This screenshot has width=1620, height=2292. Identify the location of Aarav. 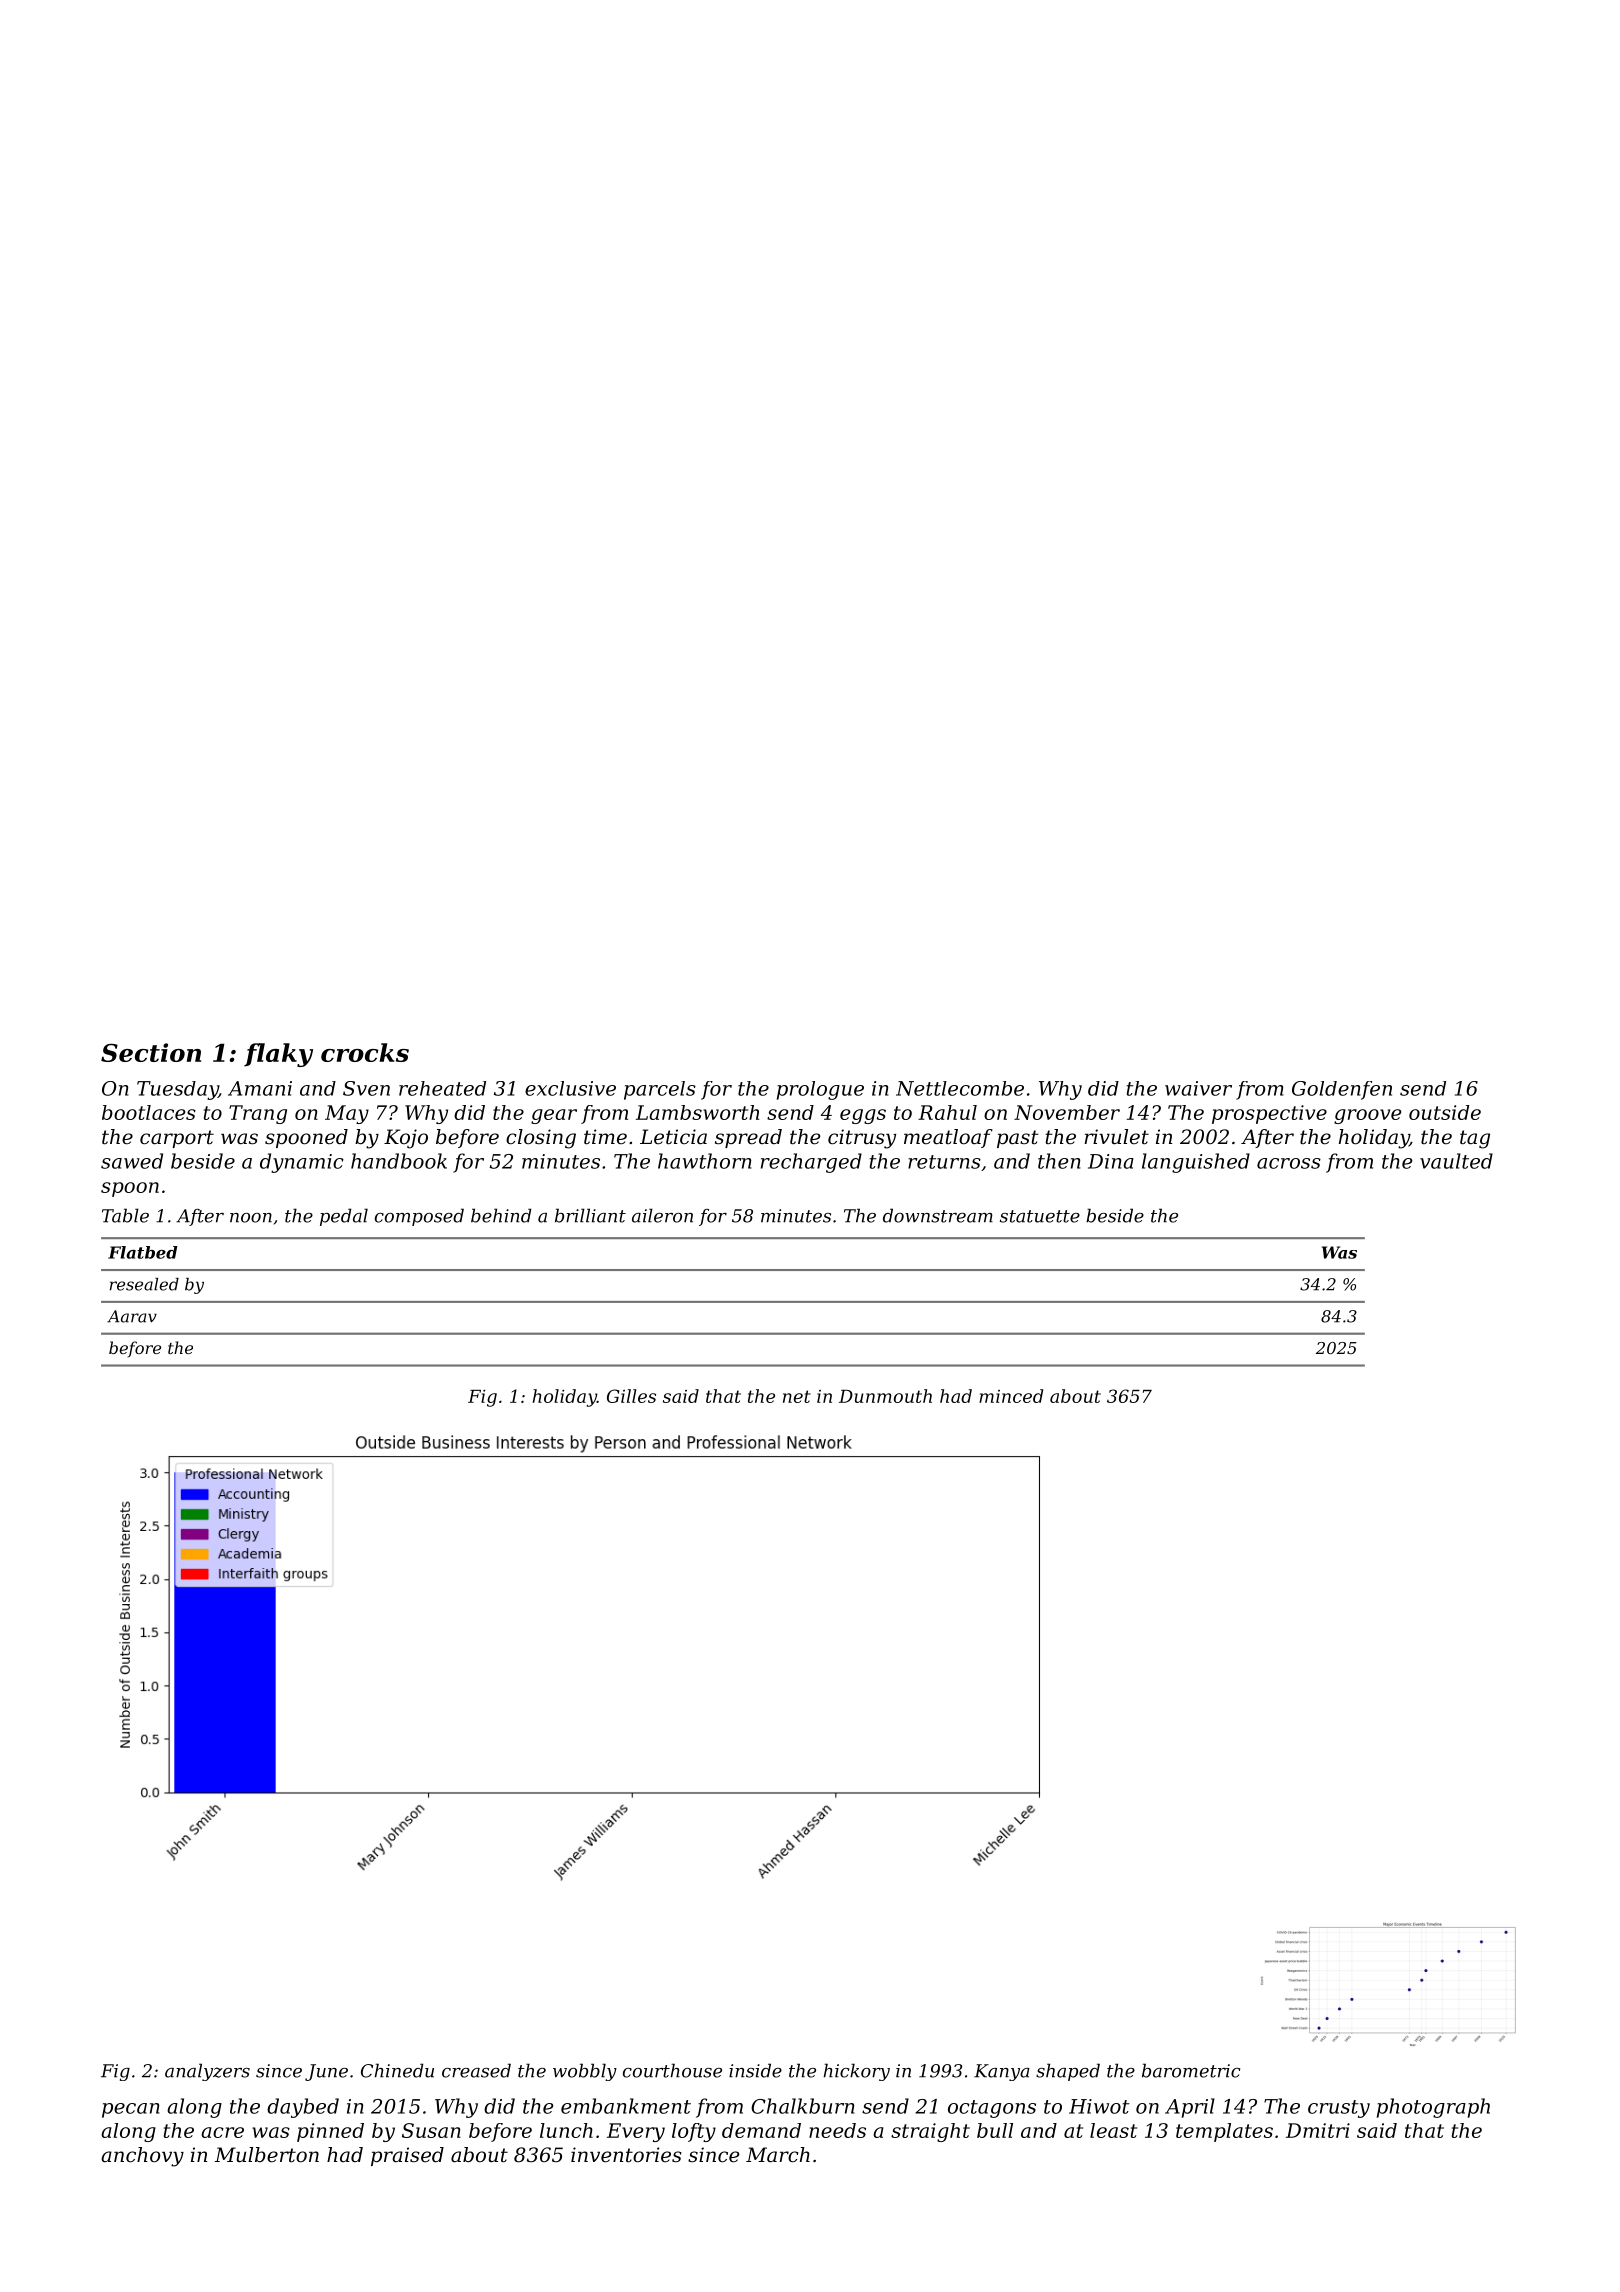
(132, 1316).
